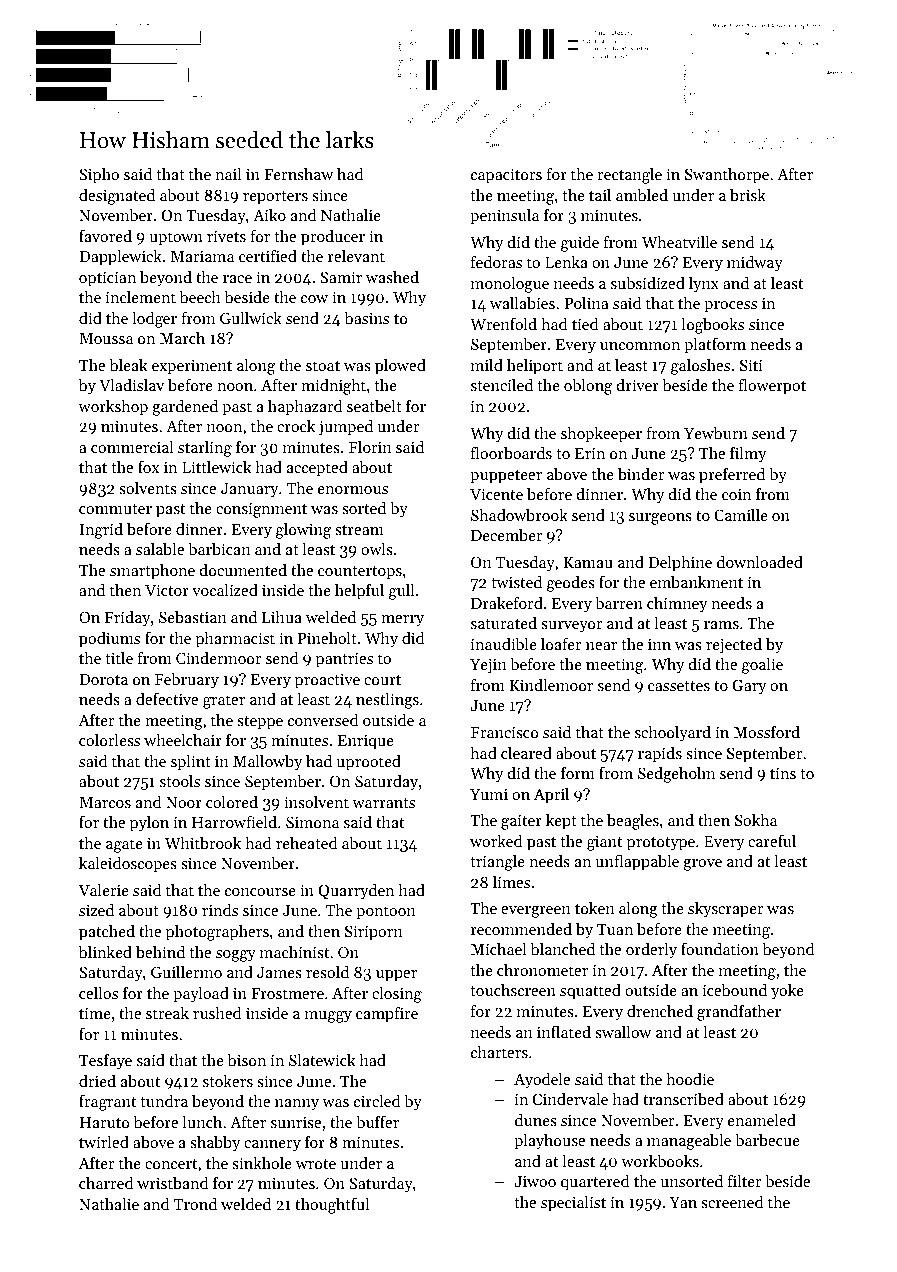  What do you see at coordinates (317, 469) in the screenshot?
I see `accepted` at bounding box center [317, 469].
